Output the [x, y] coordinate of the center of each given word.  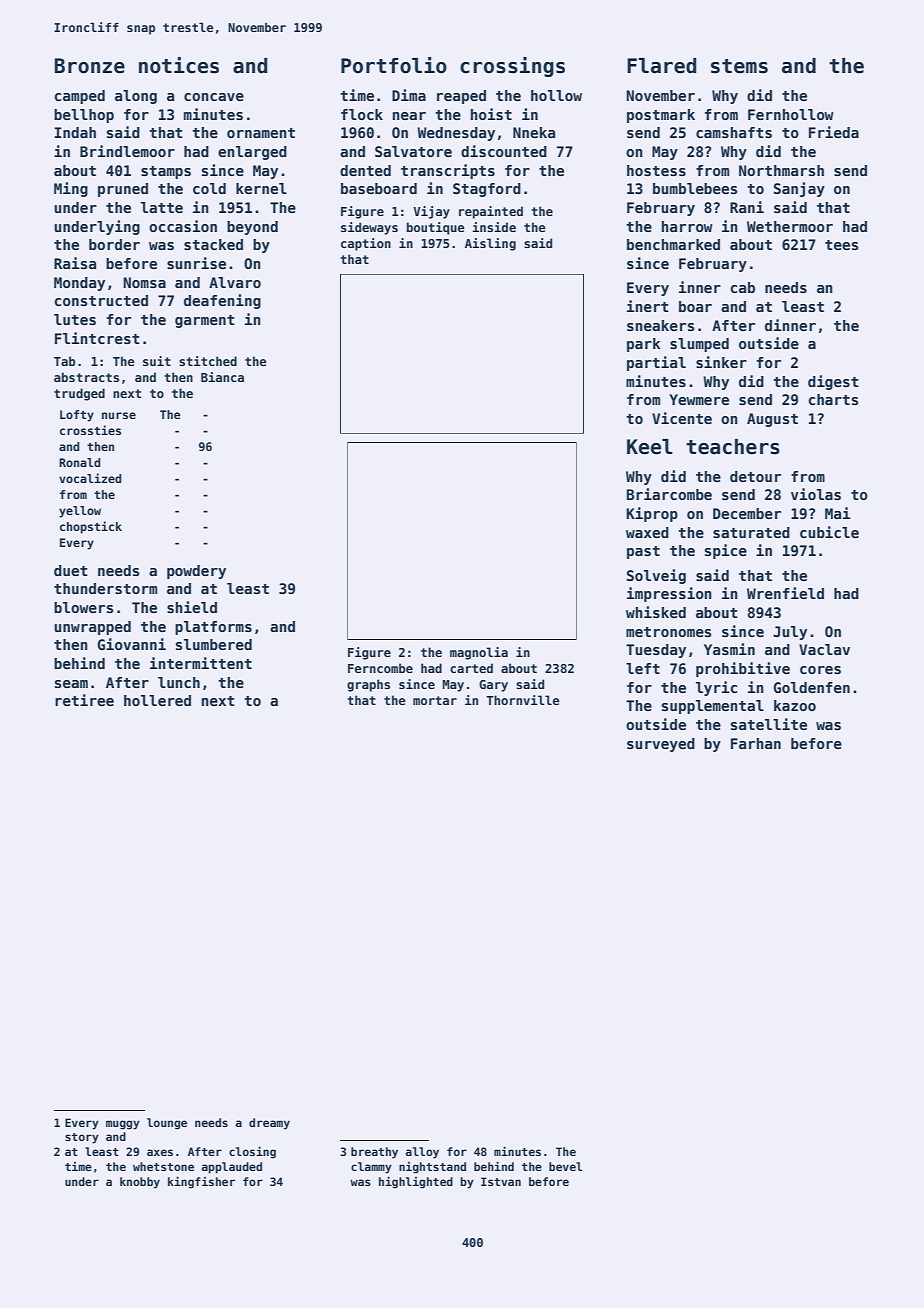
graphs [368, 685]
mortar [435, 700]
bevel [565, 1166]
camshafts [734, 132]
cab [743, 287]
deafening [222, 301]
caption [366, 244]
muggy [123, 1125]
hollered [157, 700]
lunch [179, 682]
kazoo [795, 705]
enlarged [252, 153]
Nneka [534, 132]
